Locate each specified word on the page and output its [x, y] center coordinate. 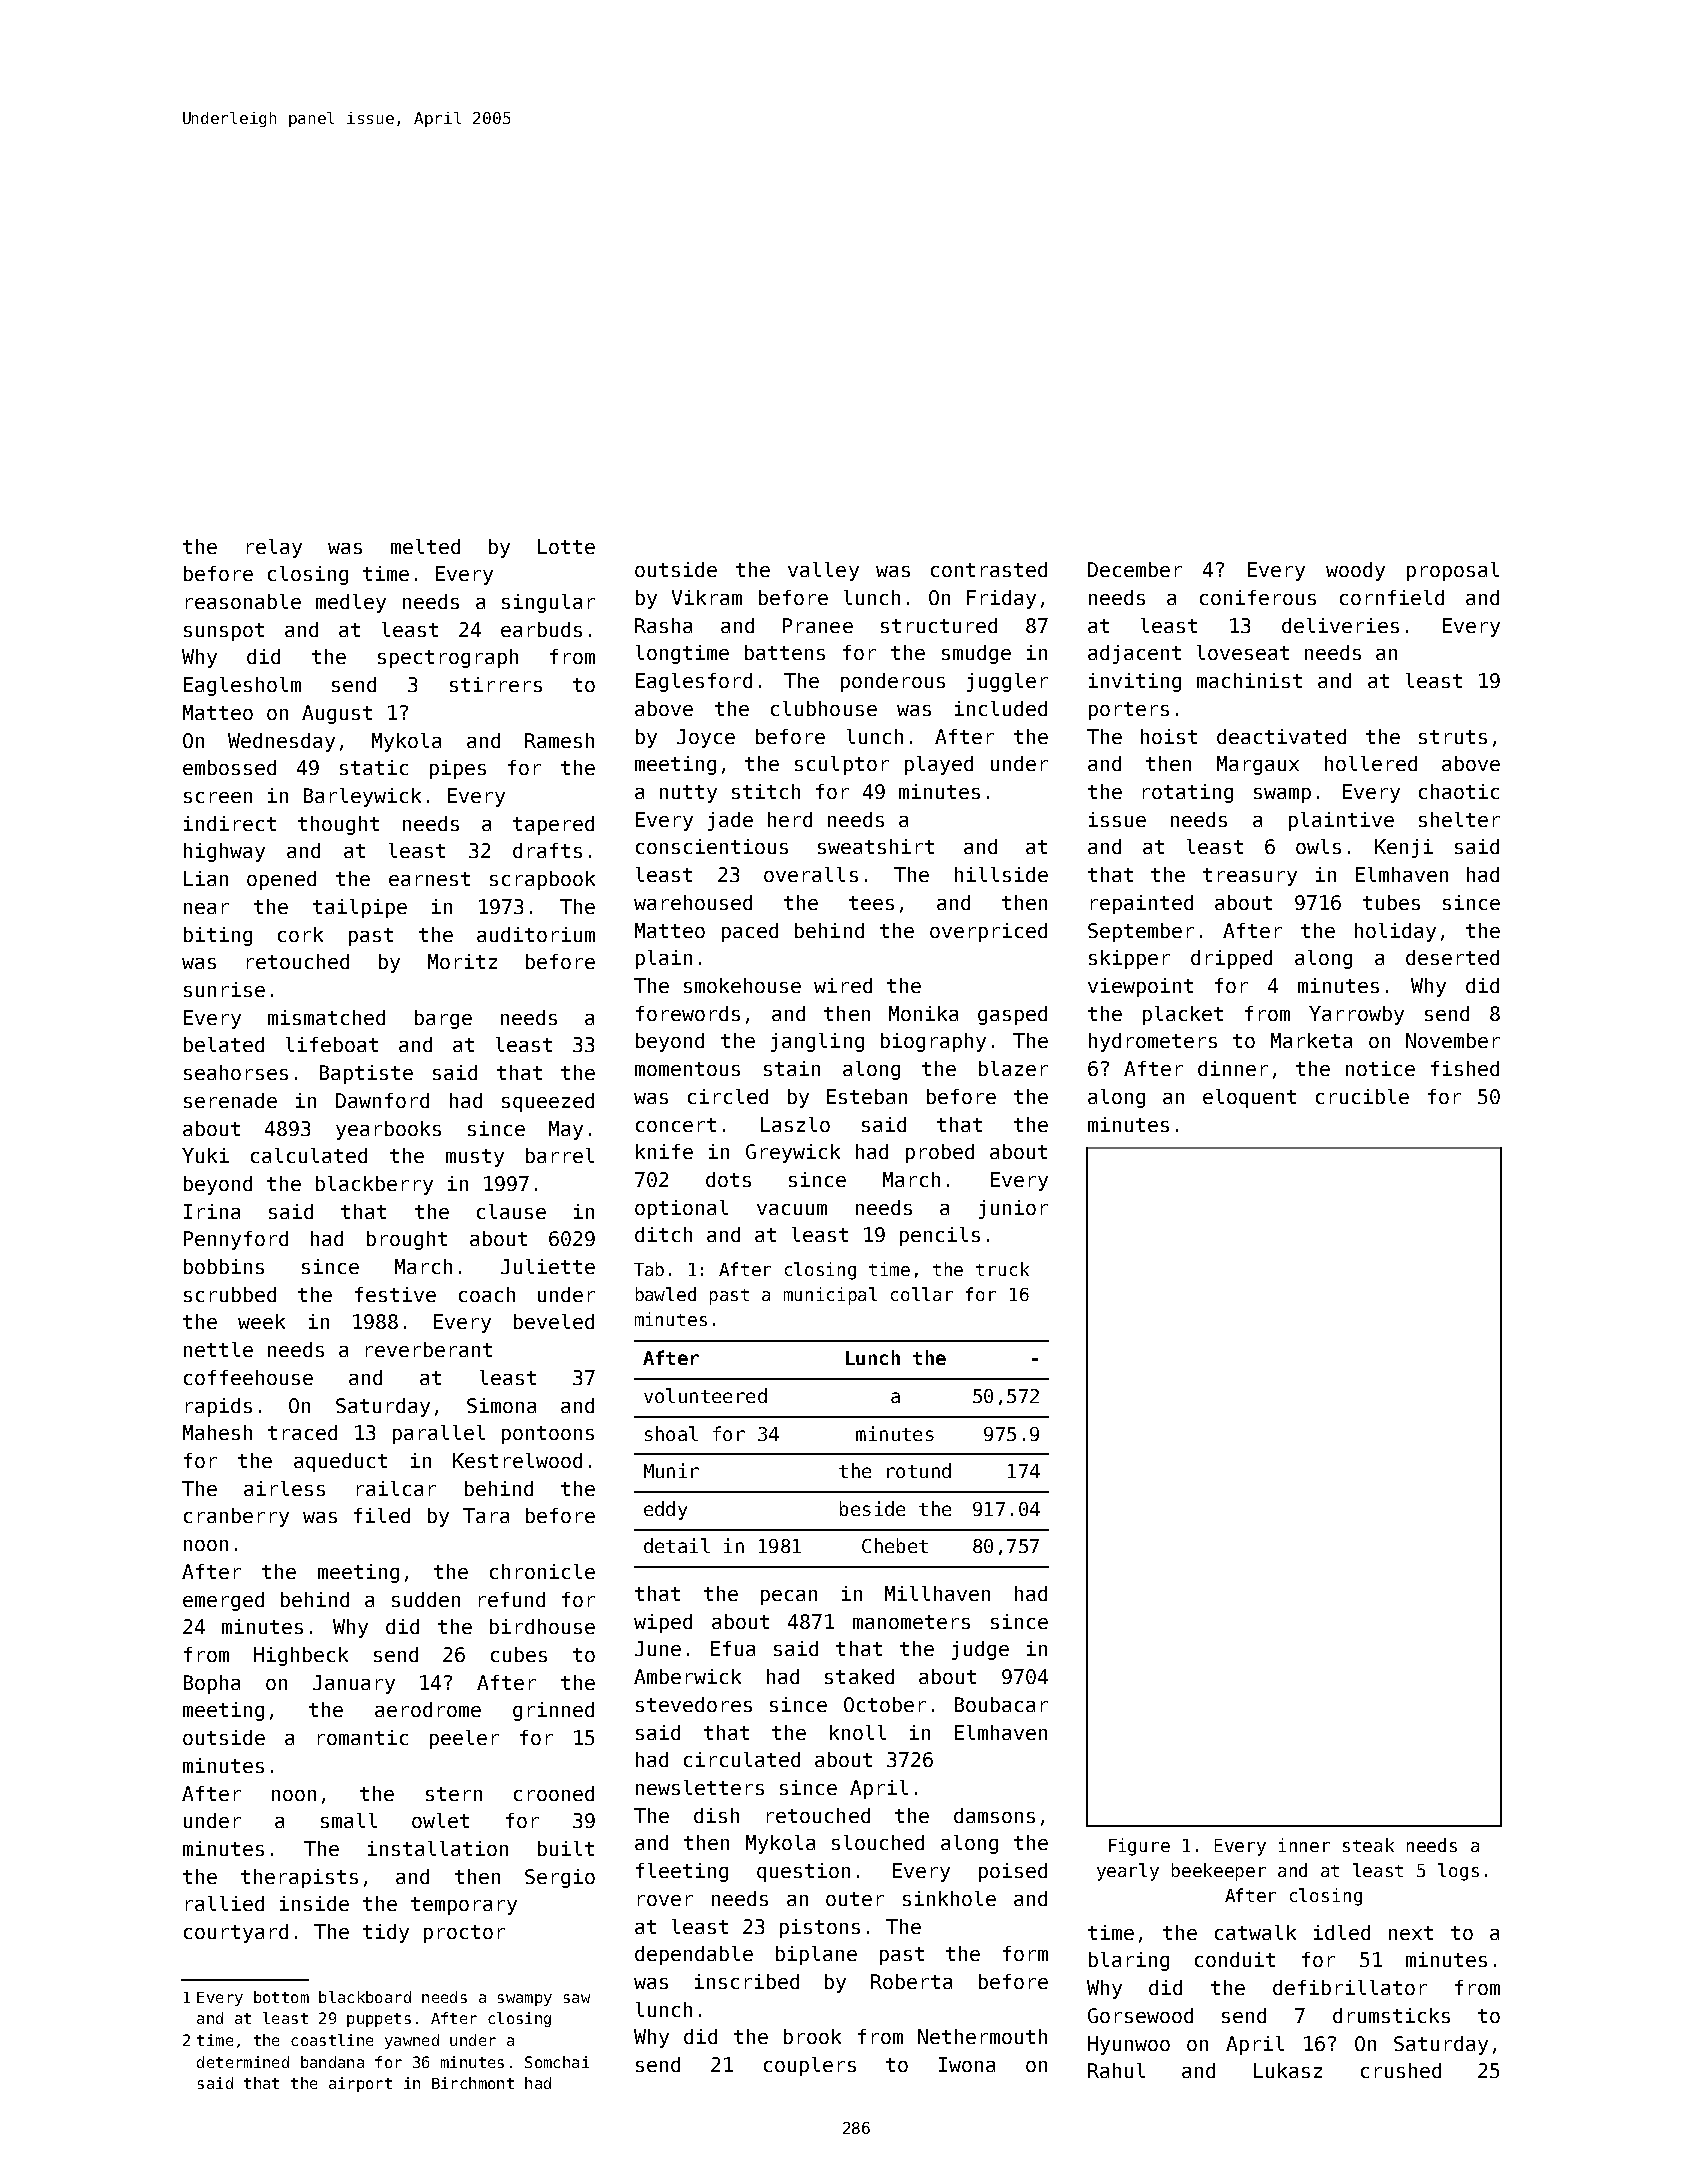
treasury [1250, 877]
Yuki [205, 1155]
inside [314, 1903]
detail [677, 1545]
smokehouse [742, 985]
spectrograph [448, 658]
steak [1368, 1845]
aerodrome [428, 1709]
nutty [688, 794]
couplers [810, 2066]
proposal [1453, 571]
